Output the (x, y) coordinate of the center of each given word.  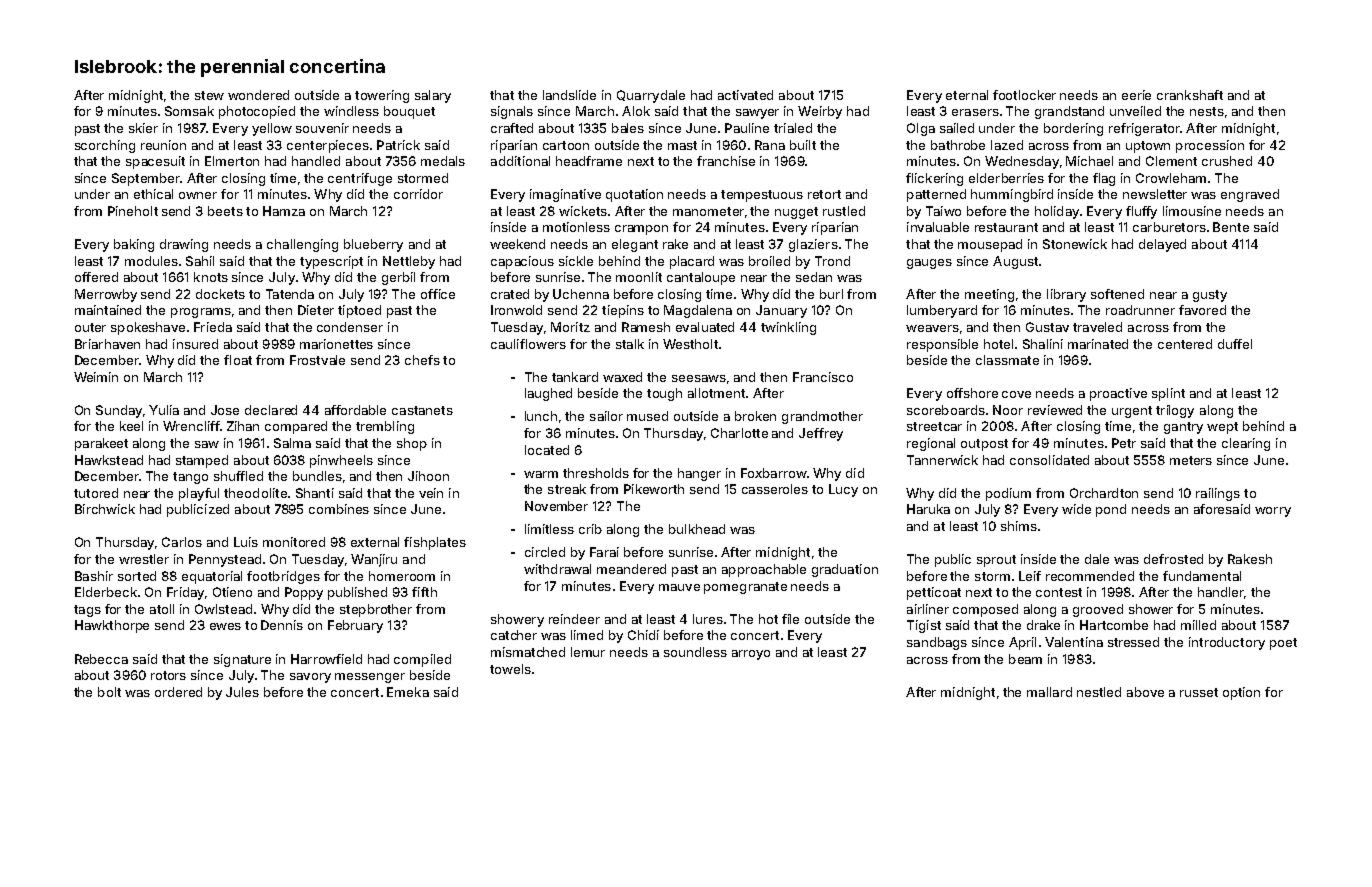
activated (745, 95)
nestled (1099, 692)
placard (692, 262)
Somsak (189, 111)
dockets (220, 294)
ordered (178, 692)
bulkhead (697, 529)
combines (339, 509)
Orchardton (1104, 493)
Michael (1089, 161)
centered (1185, 344)
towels (510, 669)
